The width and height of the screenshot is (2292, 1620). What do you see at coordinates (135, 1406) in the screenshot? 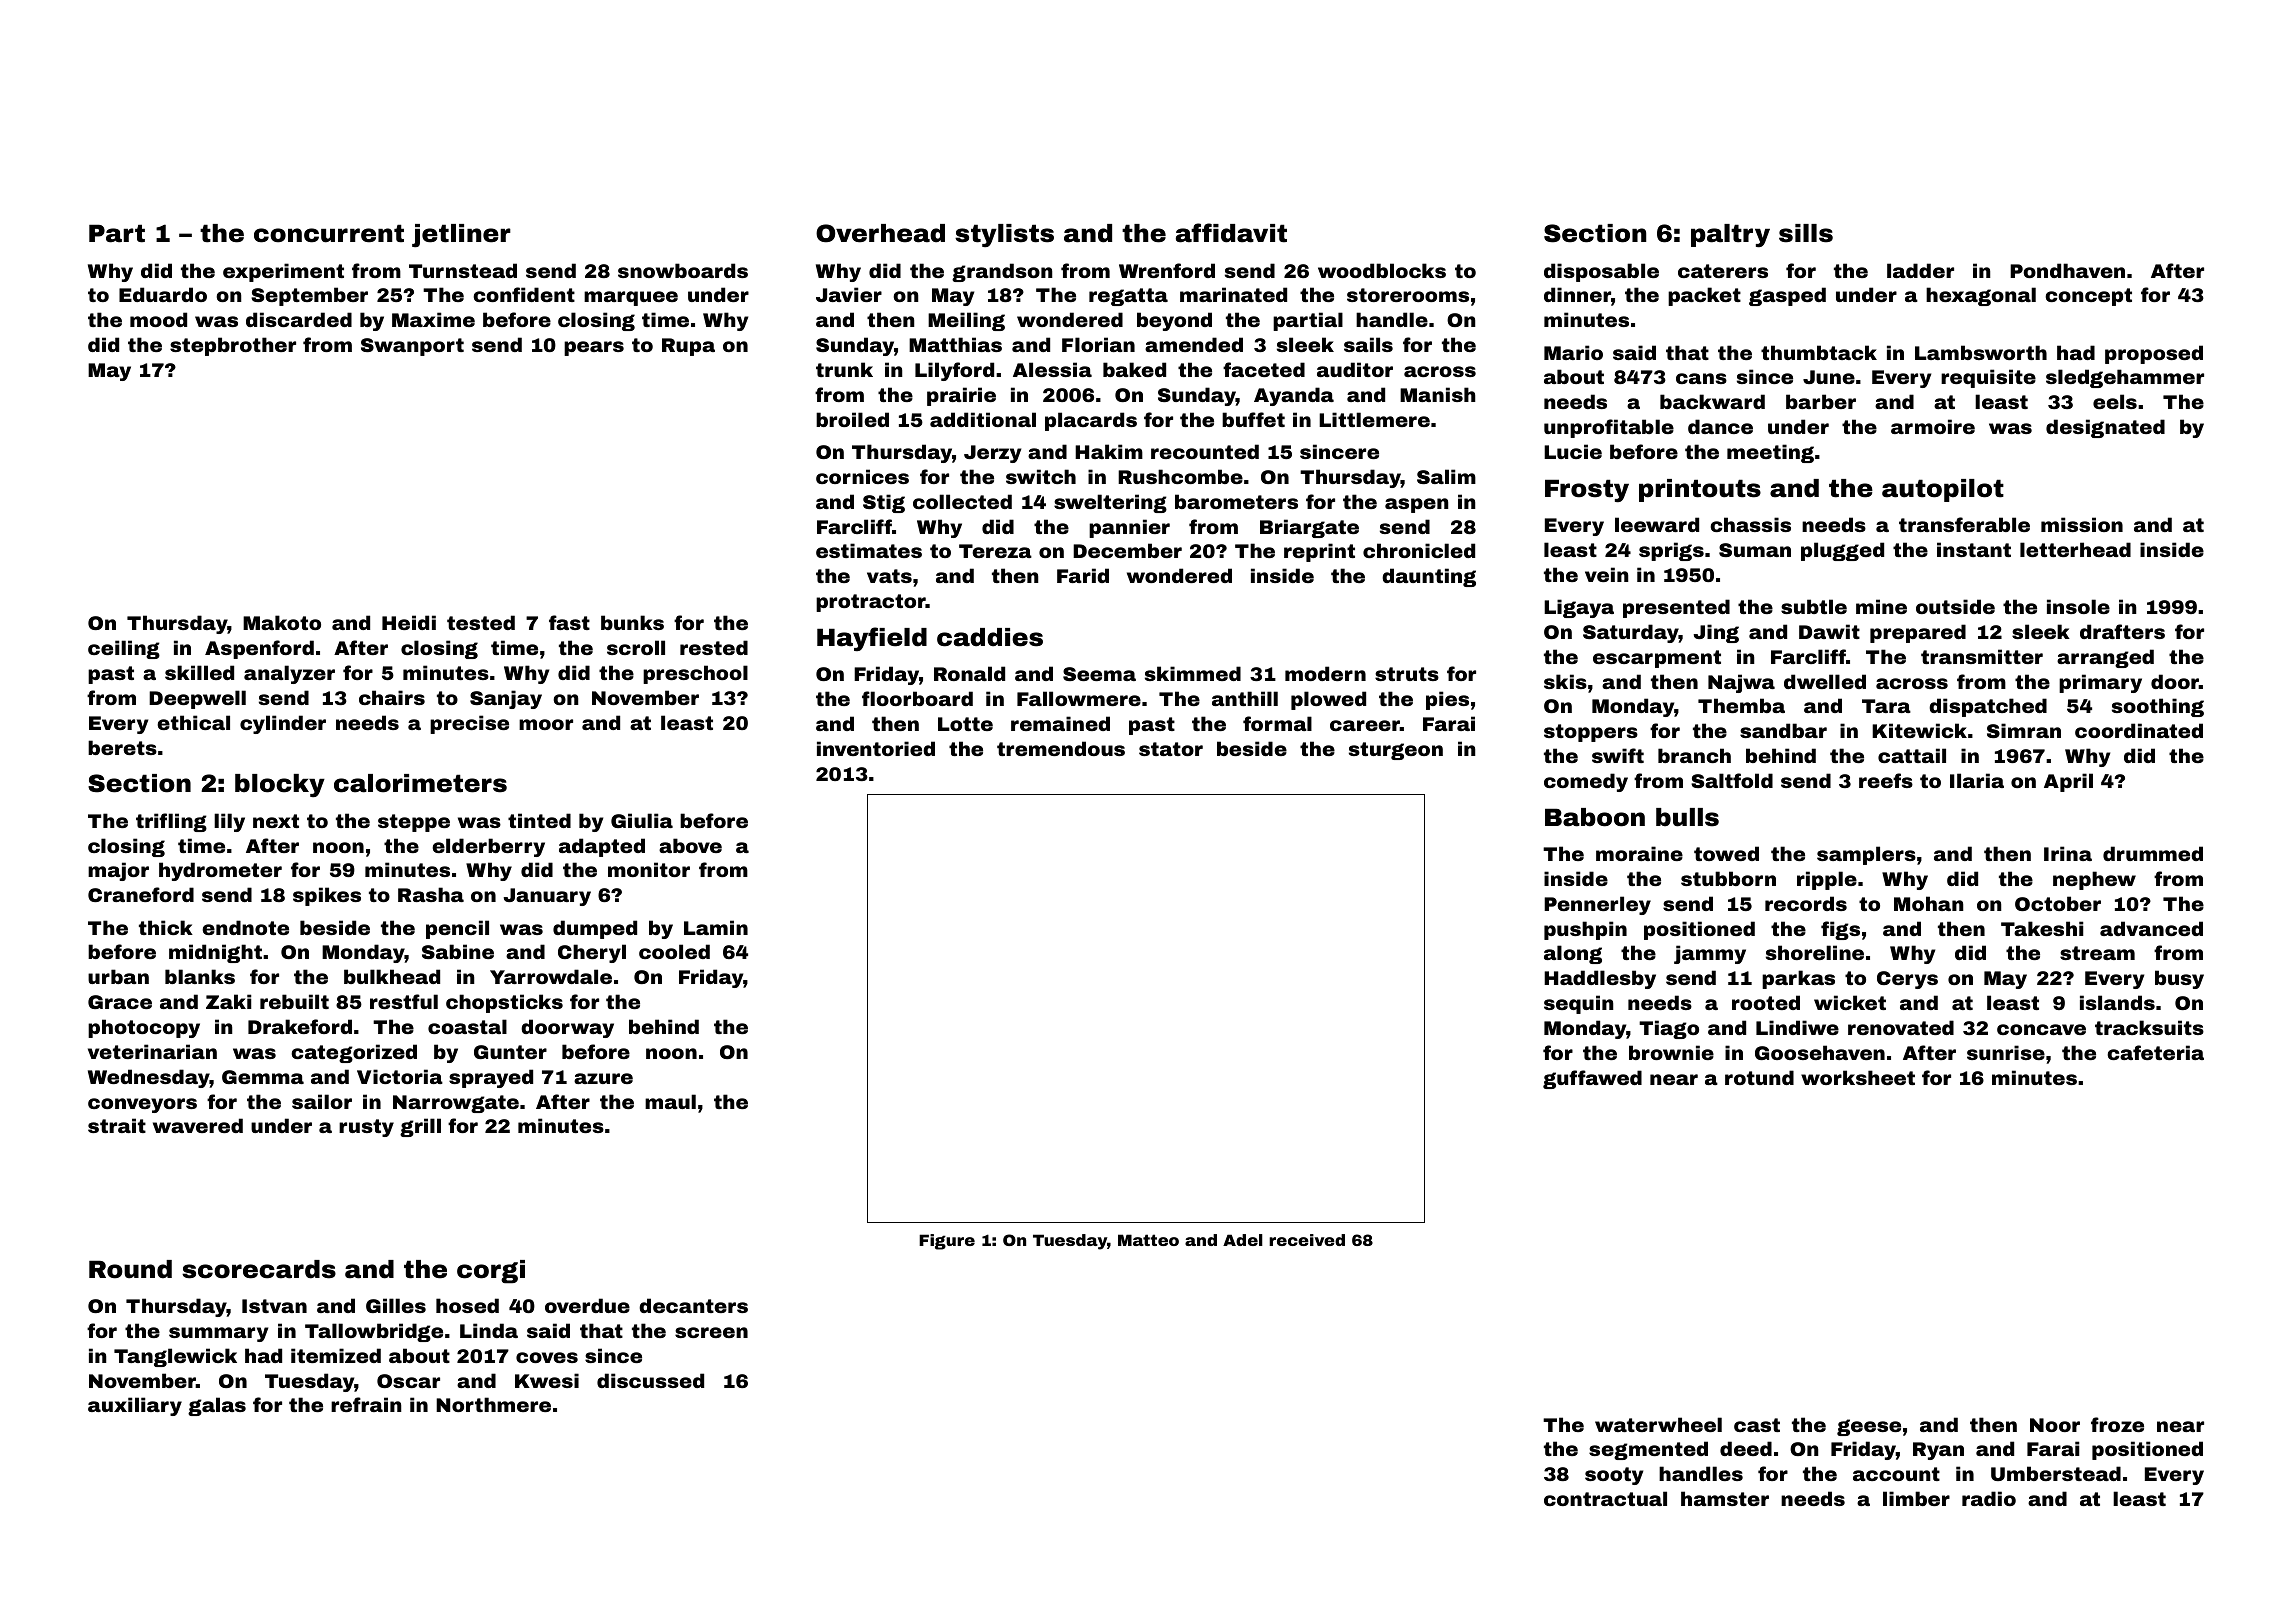
I see `auxiliary` at bounding box center [135, 1406].
